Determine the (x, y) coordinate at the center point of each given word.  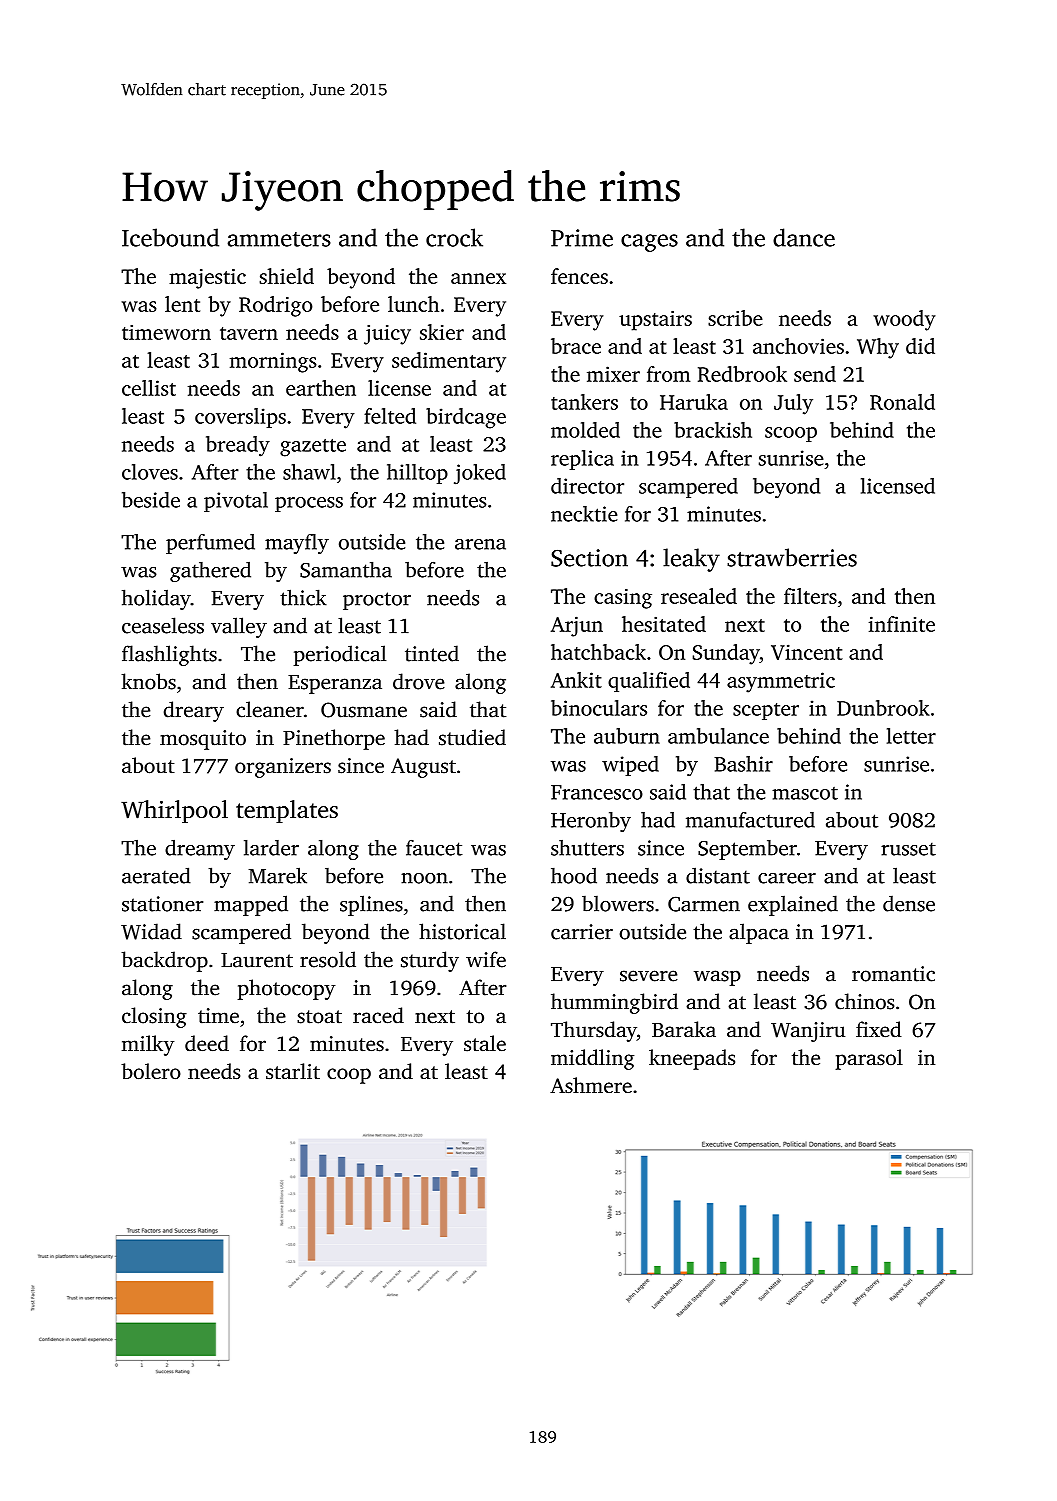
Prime (582, 238)
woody (904, 320)
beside (151, 500)
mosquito (203, 740)
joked (480, 474)
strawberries (792, 557)
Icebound (170, 237)
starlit (293, 1071)
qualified (649, 682)
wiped (630, 766)
